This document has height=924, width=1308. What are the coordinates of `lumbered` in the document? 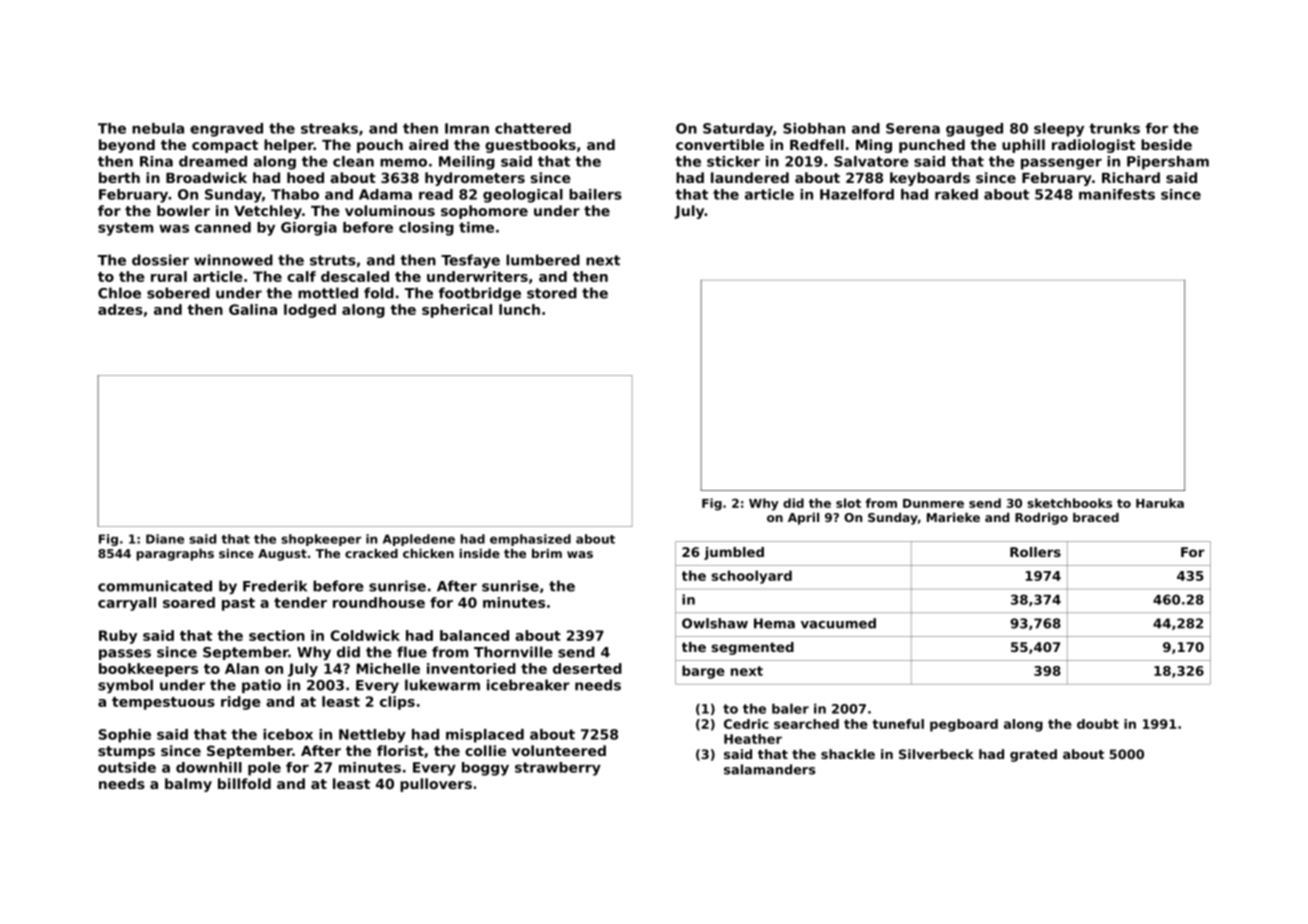 It's located at (543, 260).
